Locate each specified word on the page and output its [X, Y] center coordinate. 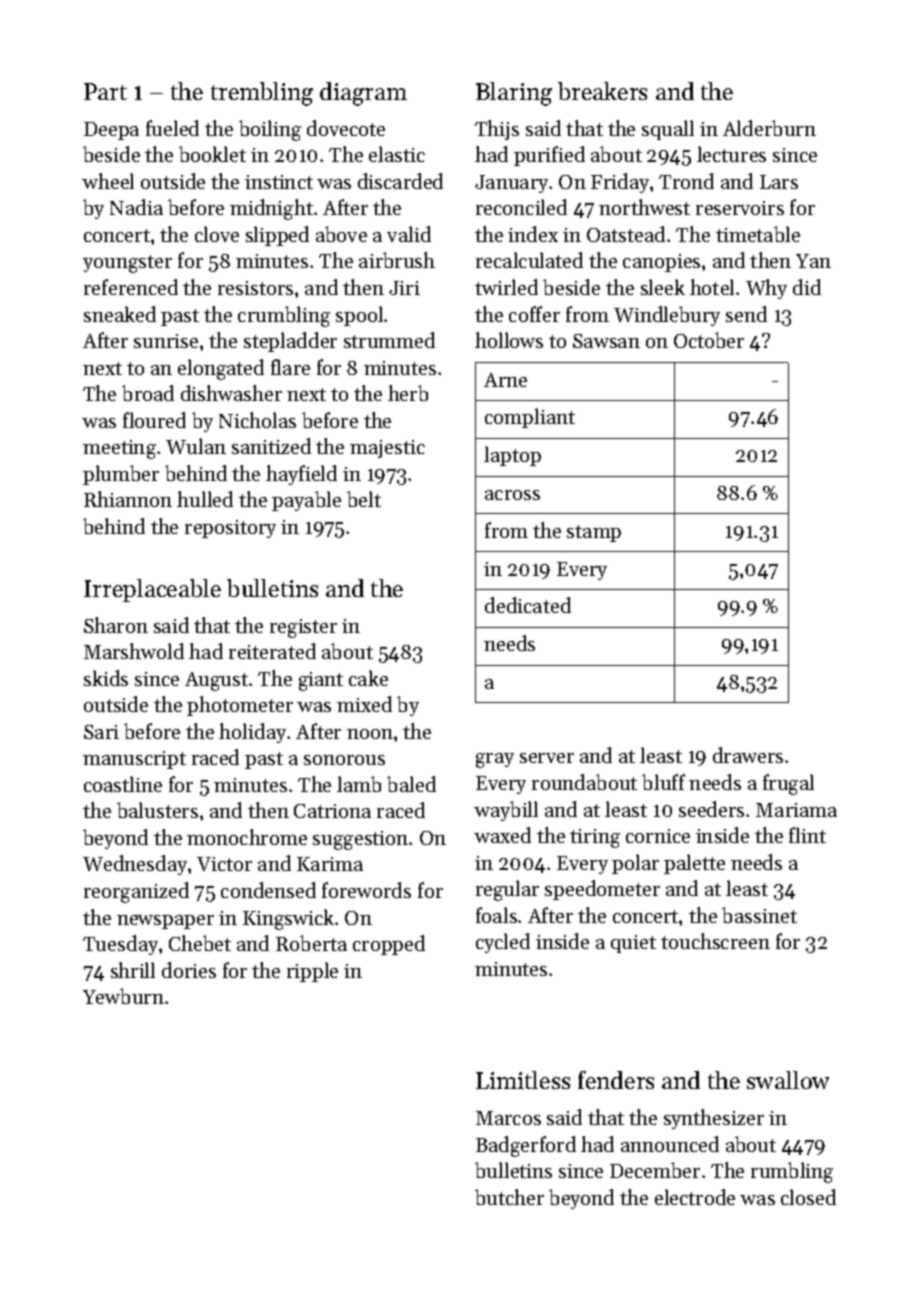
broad [148, 393]
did [807, 287]
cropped [389, 945]
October [709, 340]
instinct [279, 182]
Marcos [508, 1118]
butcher [509, 1197]
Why [766, 289]
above [341, 234]
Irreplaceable [152, 590]
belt [364, 499]
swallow [788, 1080]
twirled [506, 287]
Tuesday [120, 945]
